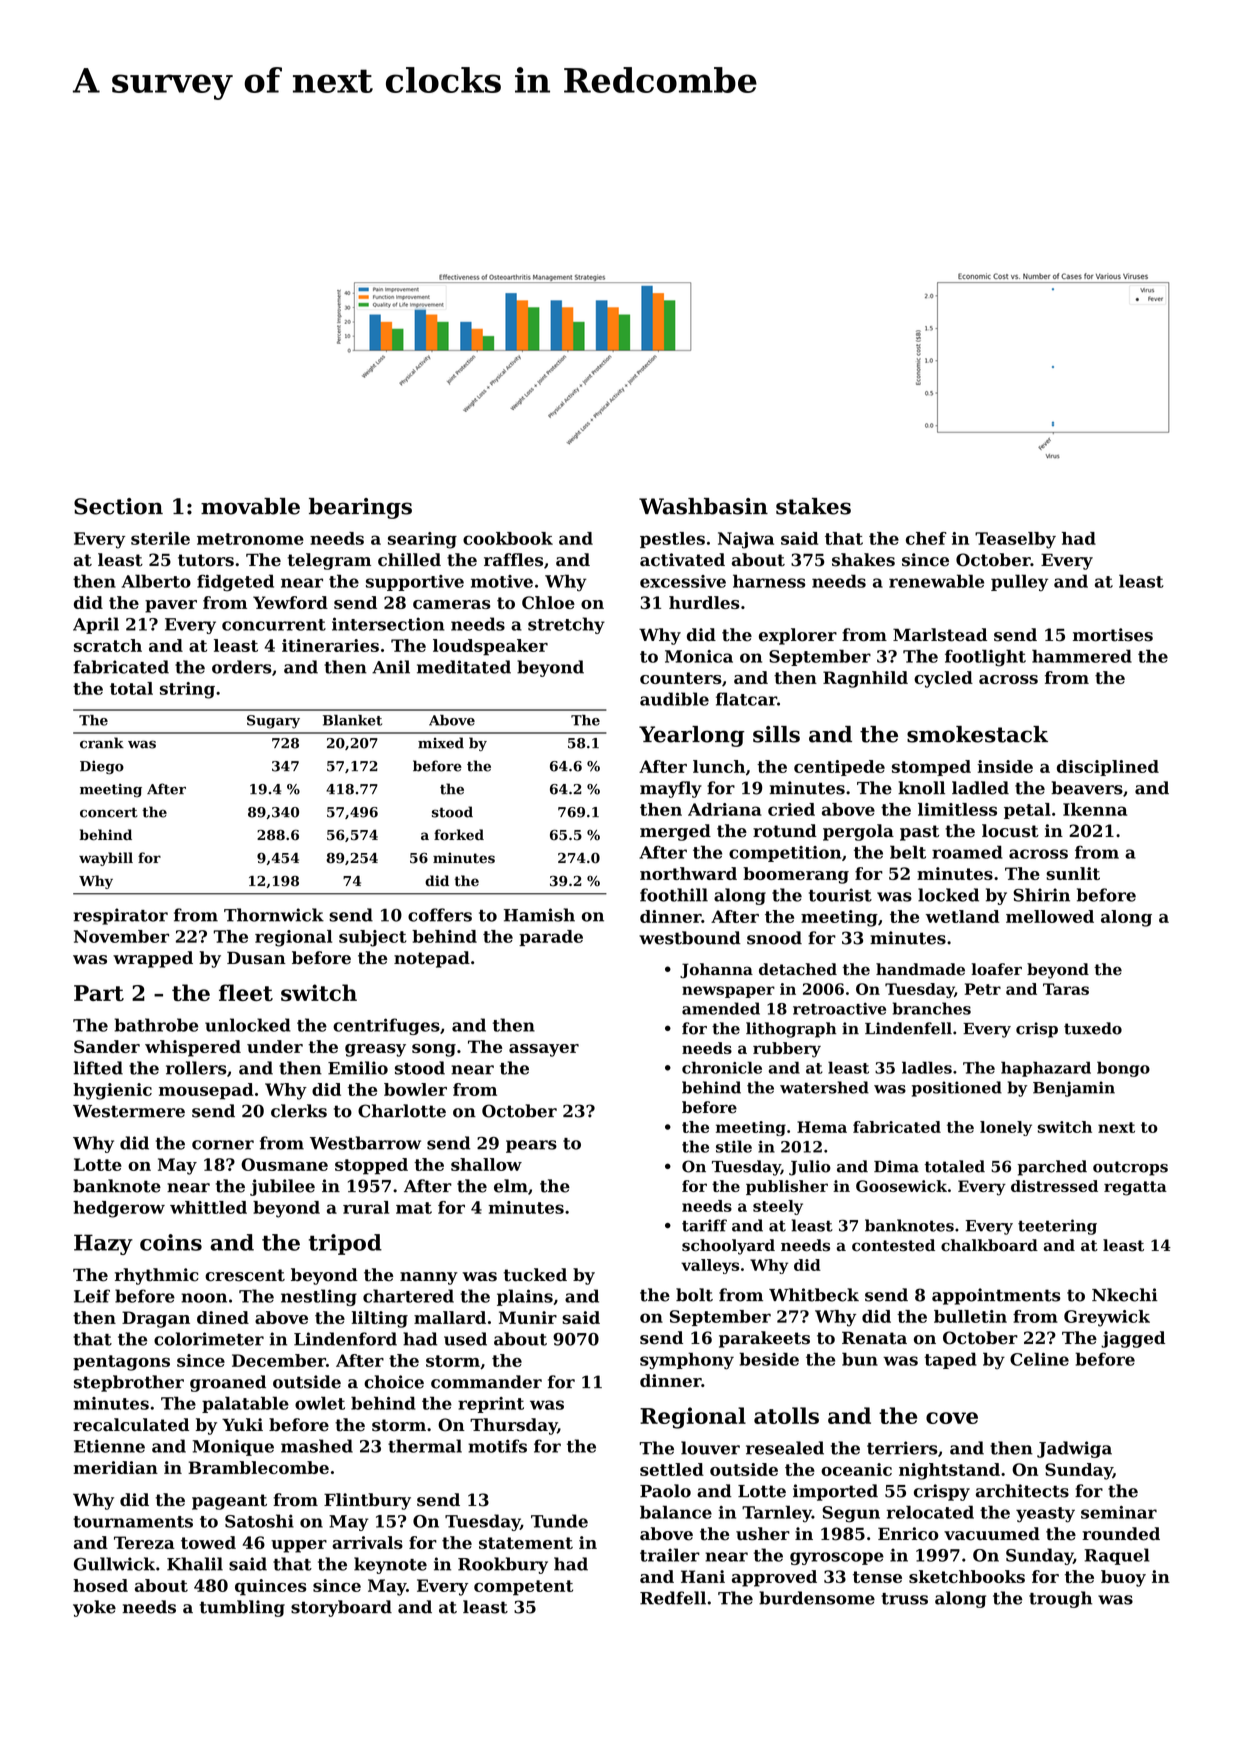  I want to click on tumbling, so click(242, 1608).
